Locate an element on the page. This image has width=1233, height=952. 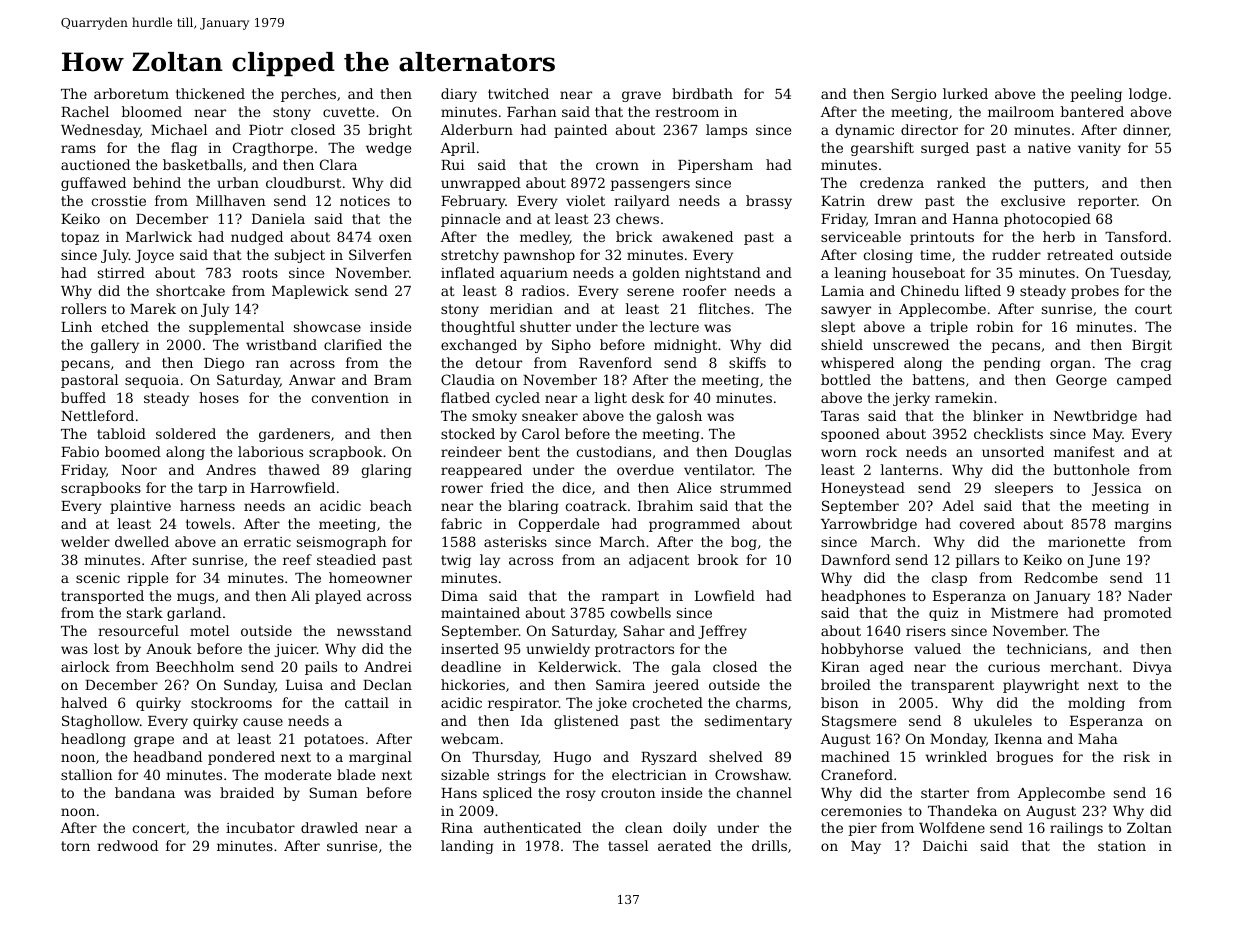
redwood is located at coordinates (127, 845).
